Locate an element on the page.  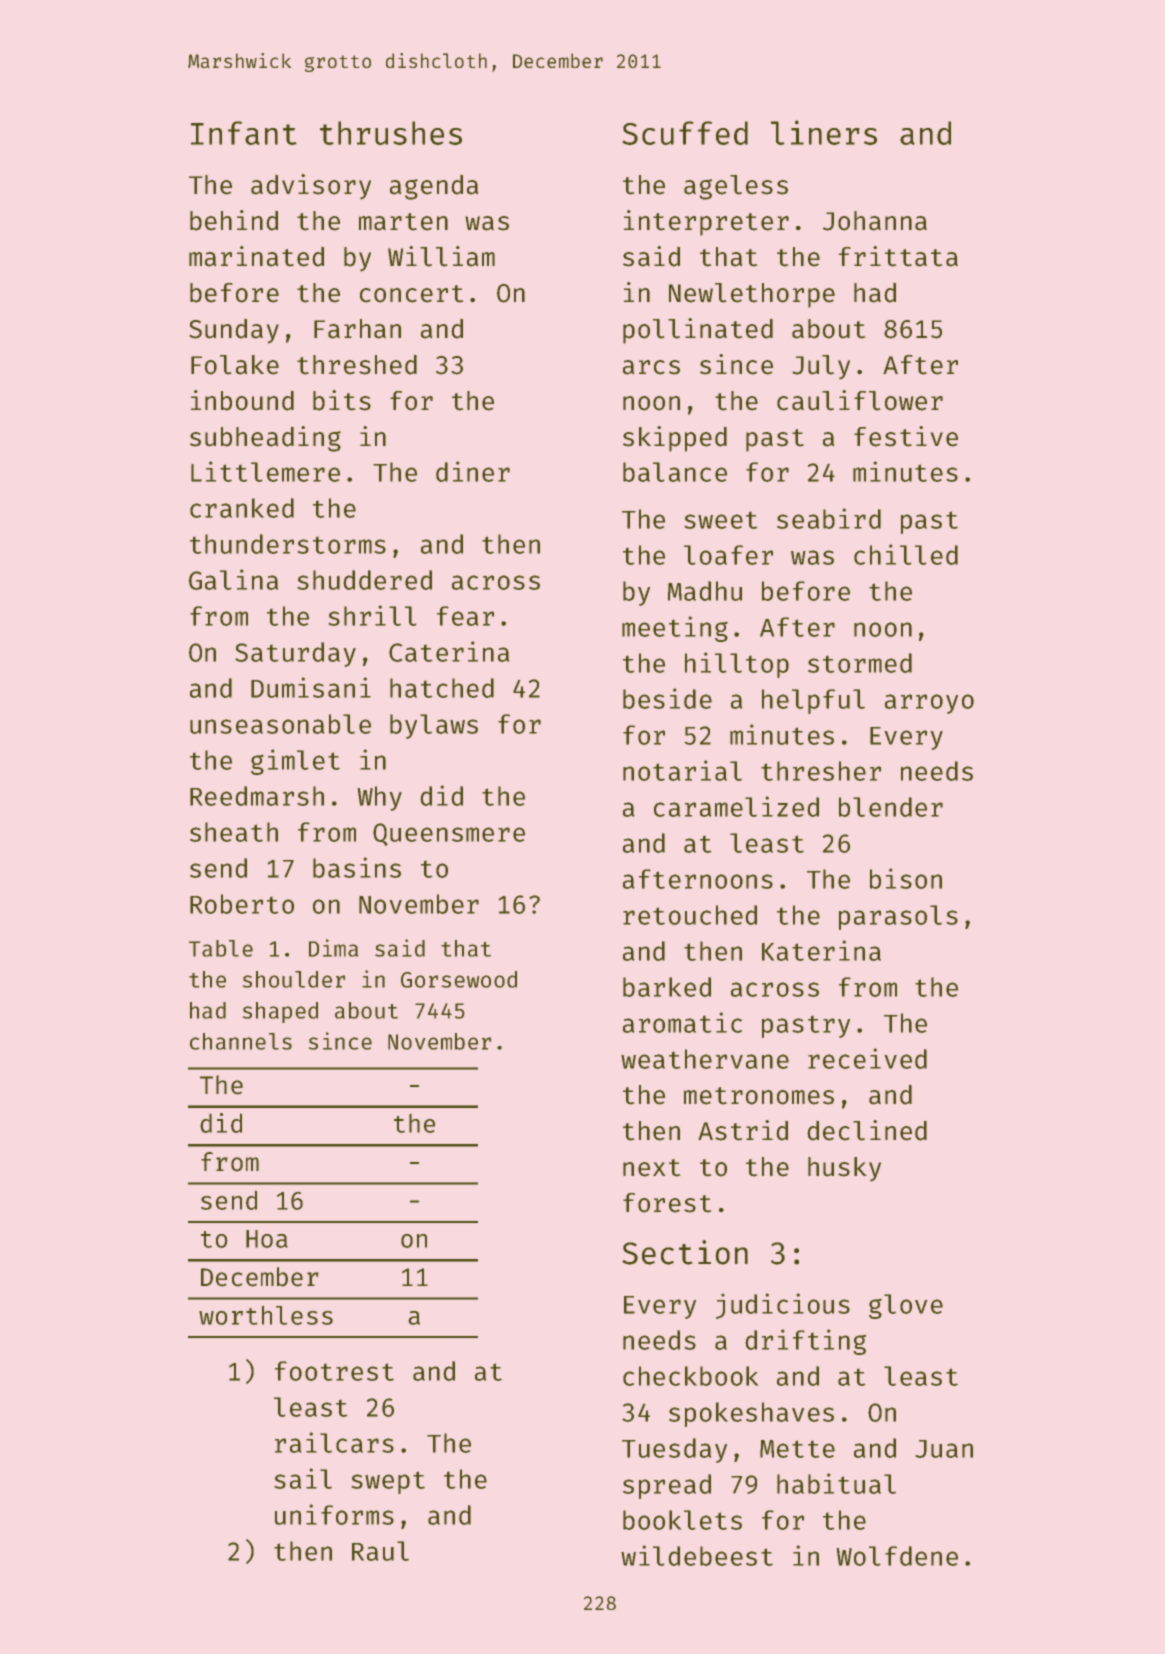
Raul is located at coordinates (380, 1551).
